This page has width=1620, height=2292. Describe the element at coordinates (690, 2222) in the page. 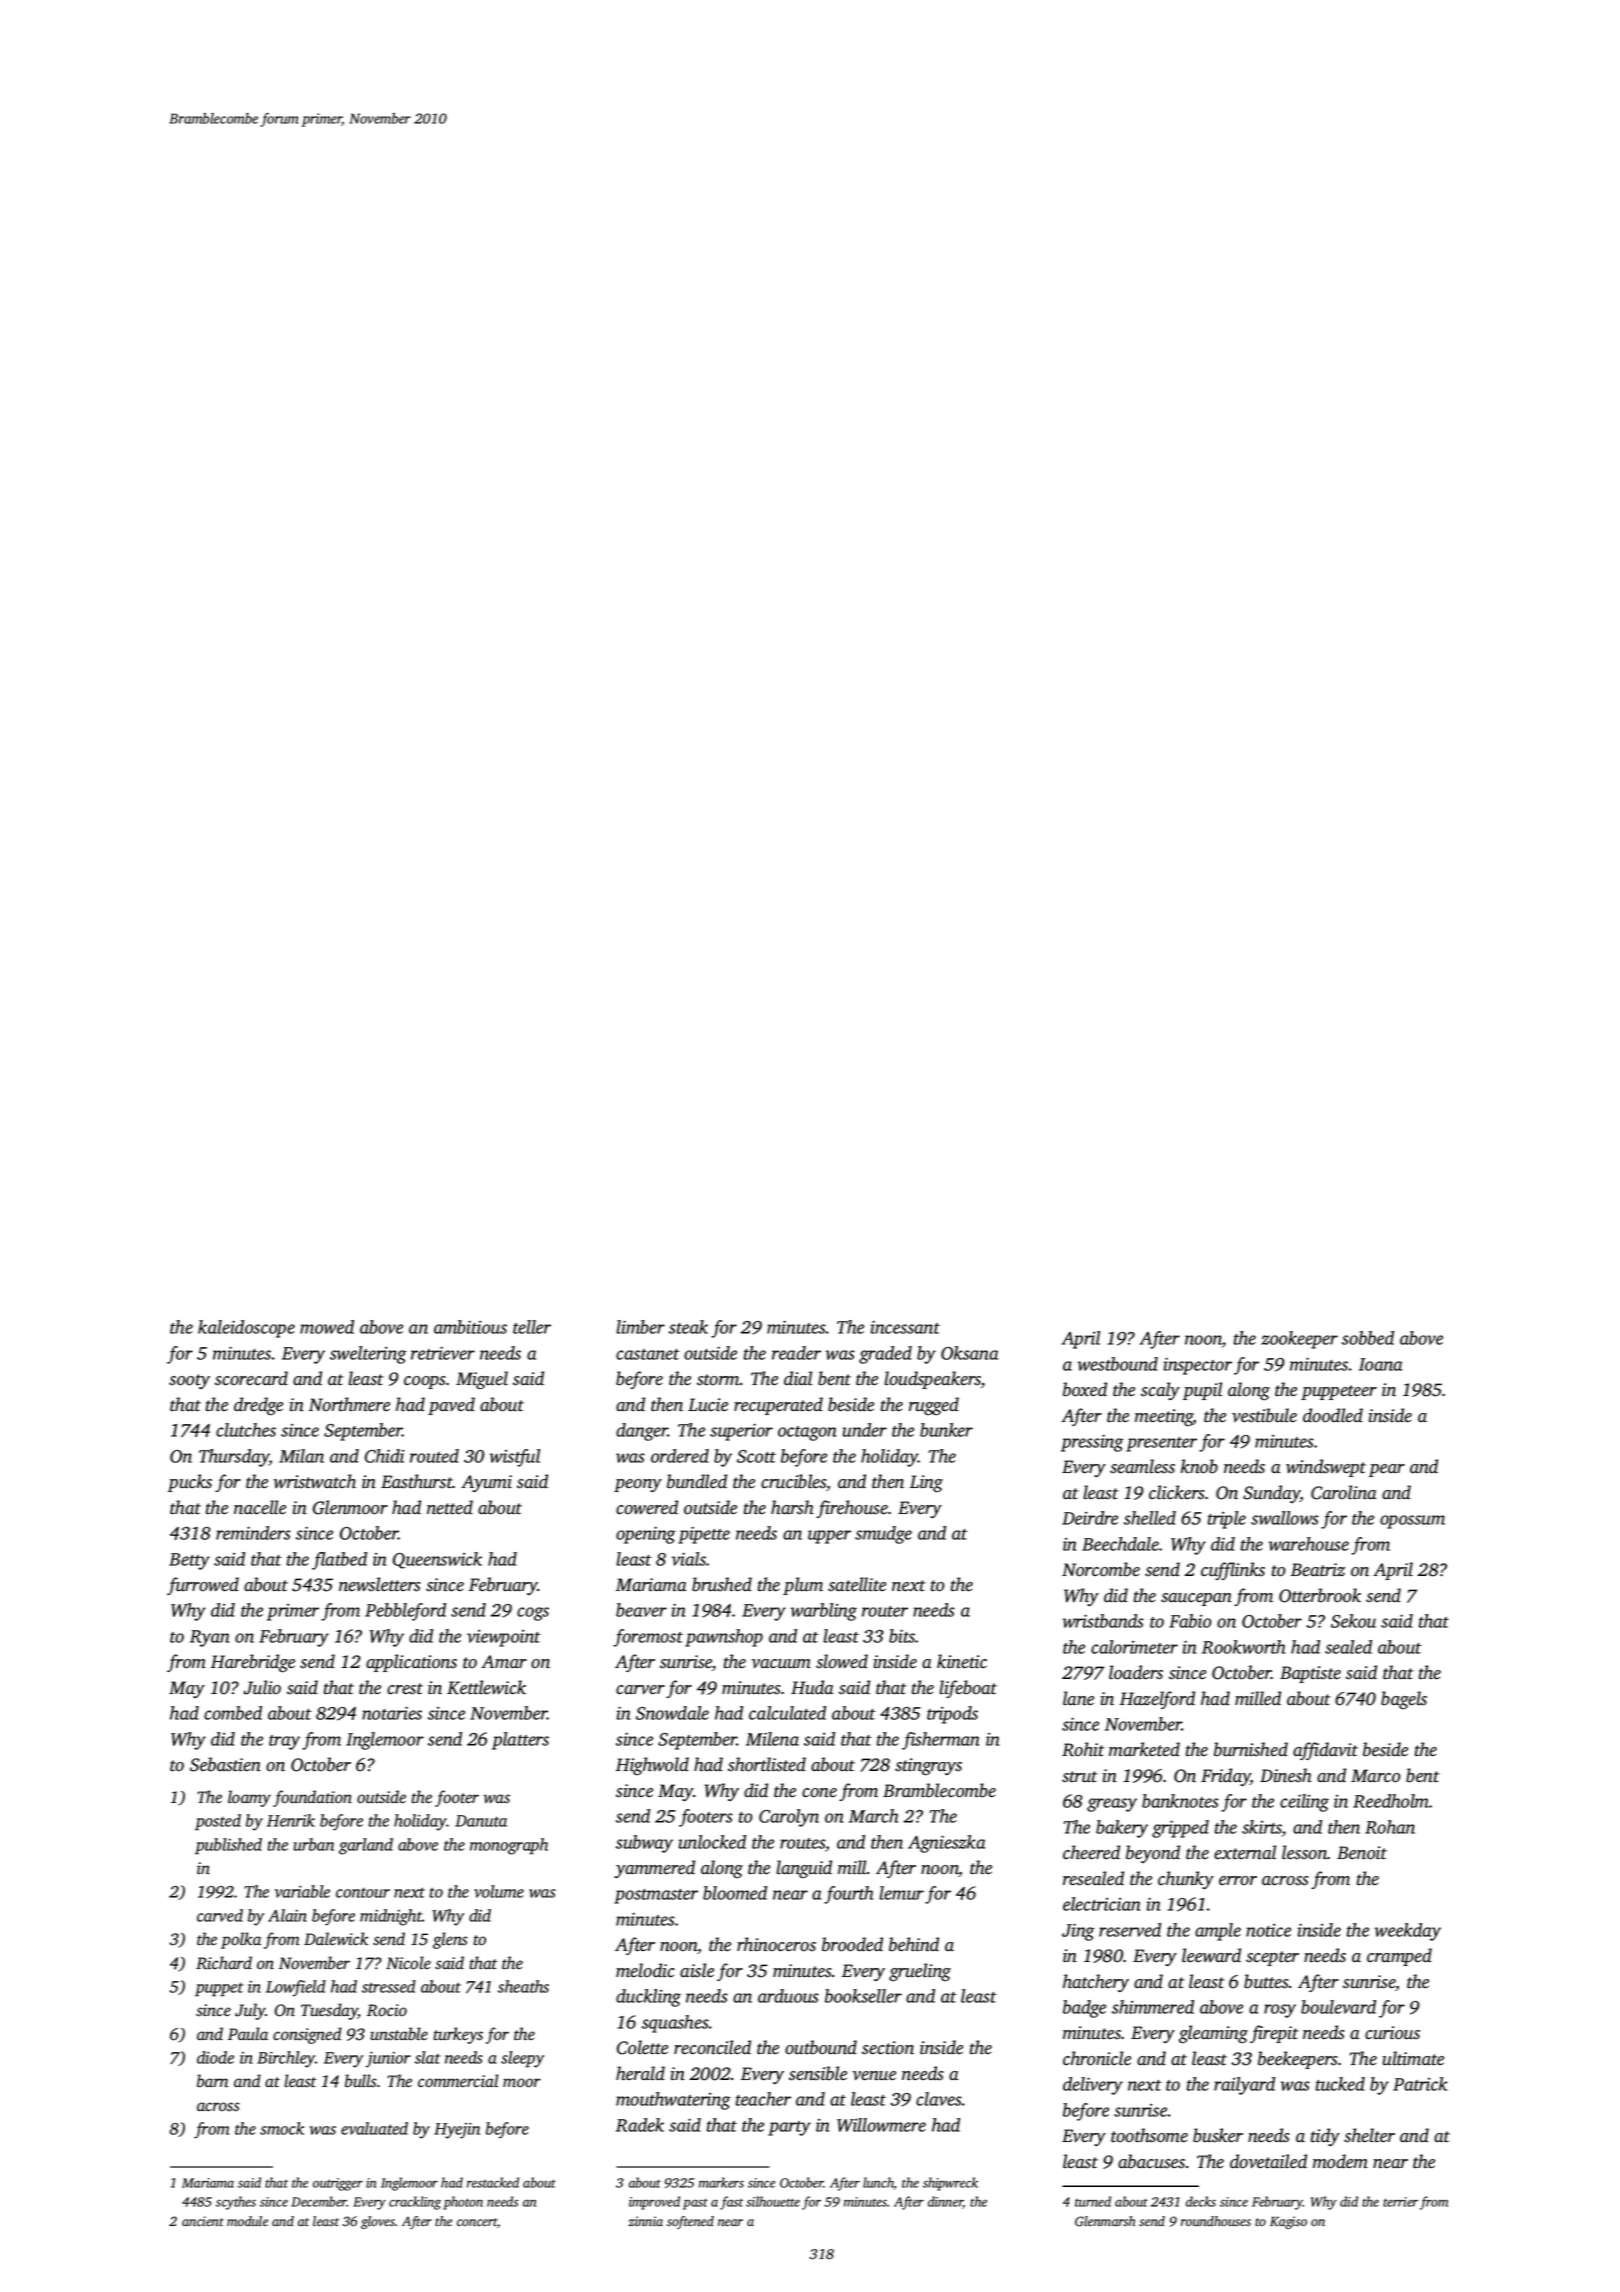

I see `softened` at that location.
